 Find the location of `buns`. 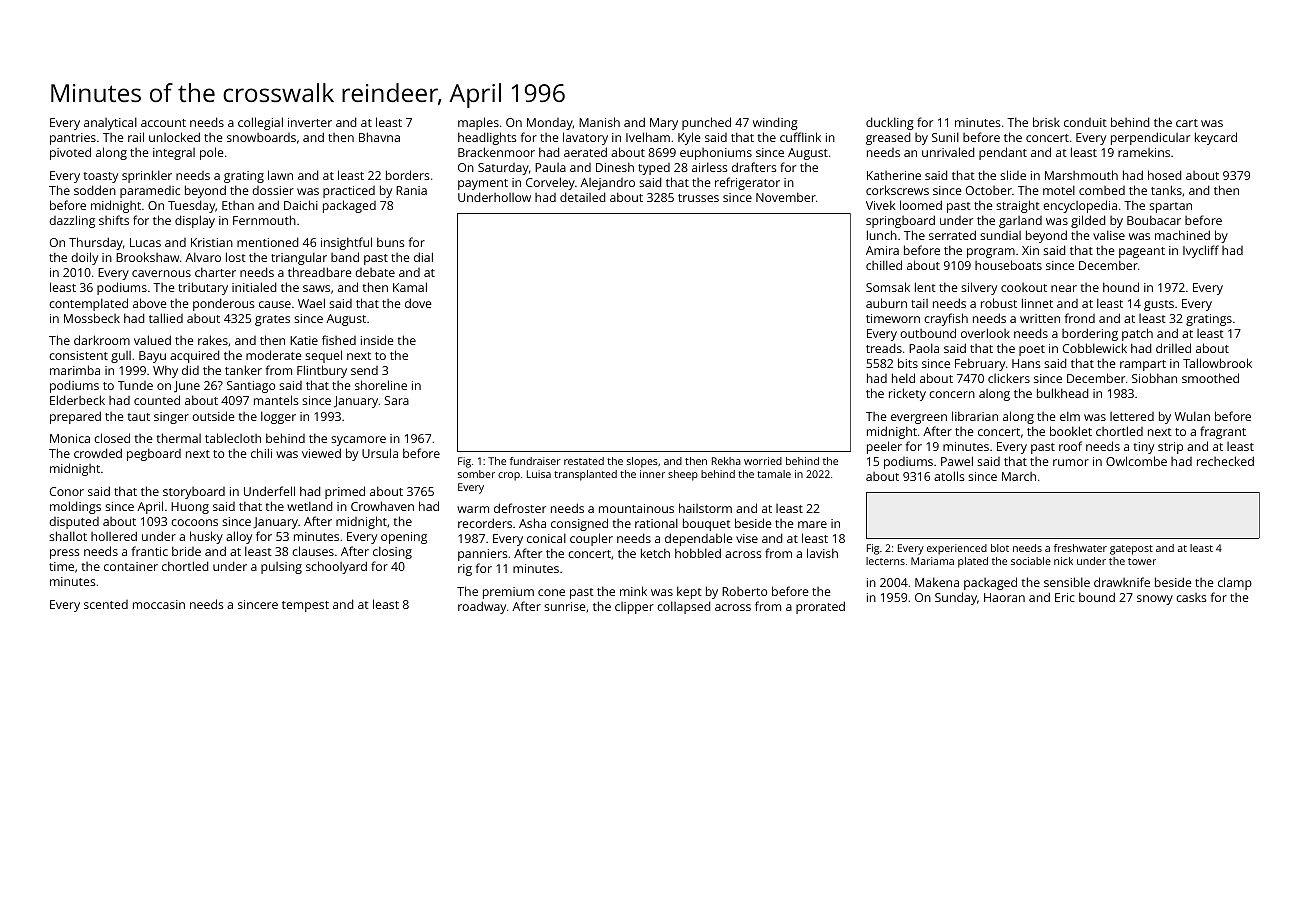

buns is located at coordinates (391, 242).
